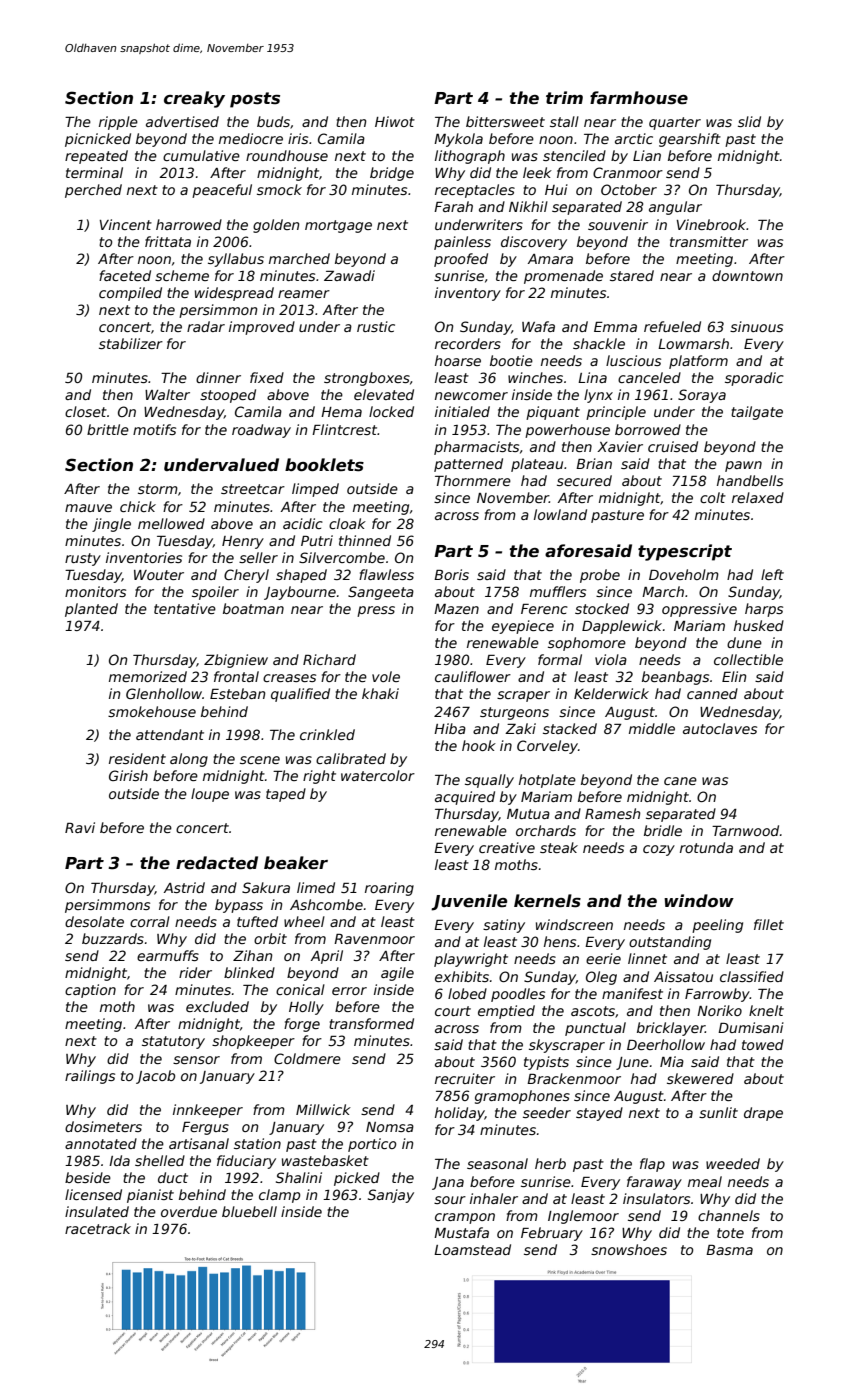 This image has width=849, height=1400. Describe the element at coordinates (472, 1249) in the image. I see `Loamstead` at that location.
